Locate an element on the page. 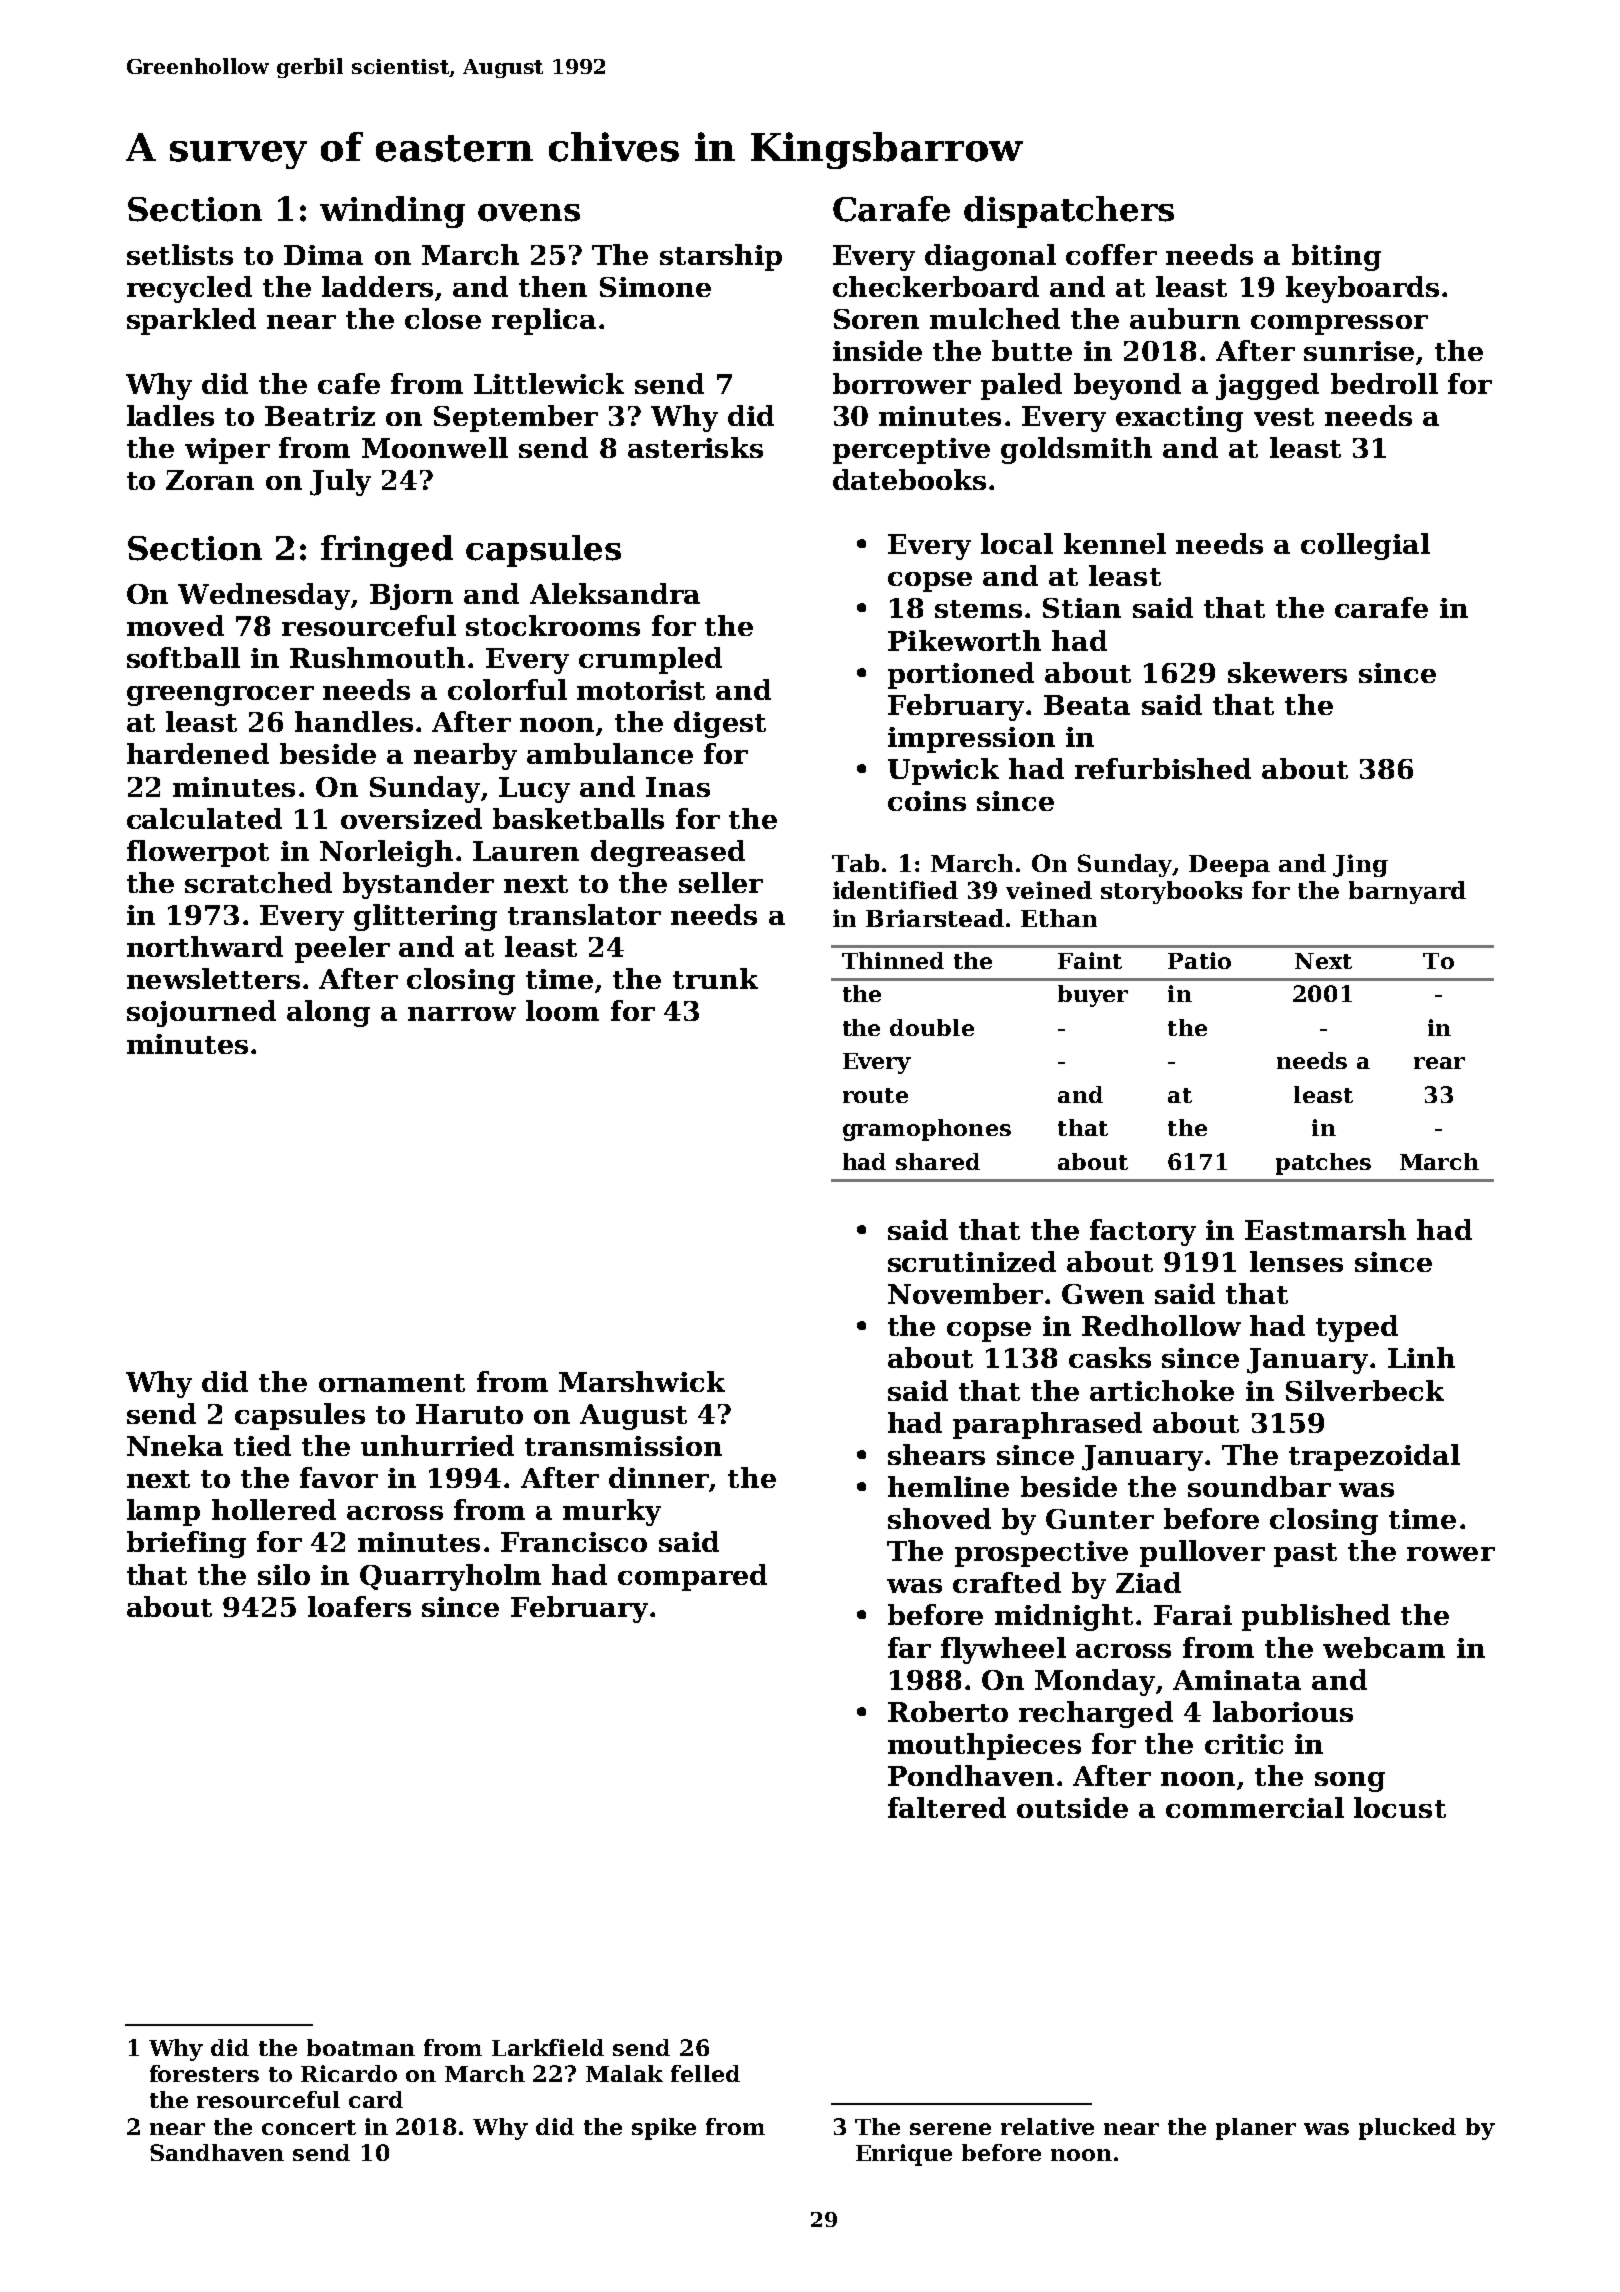 The image size is (1620, 2292). identified is located at coordinates (895, 890).
